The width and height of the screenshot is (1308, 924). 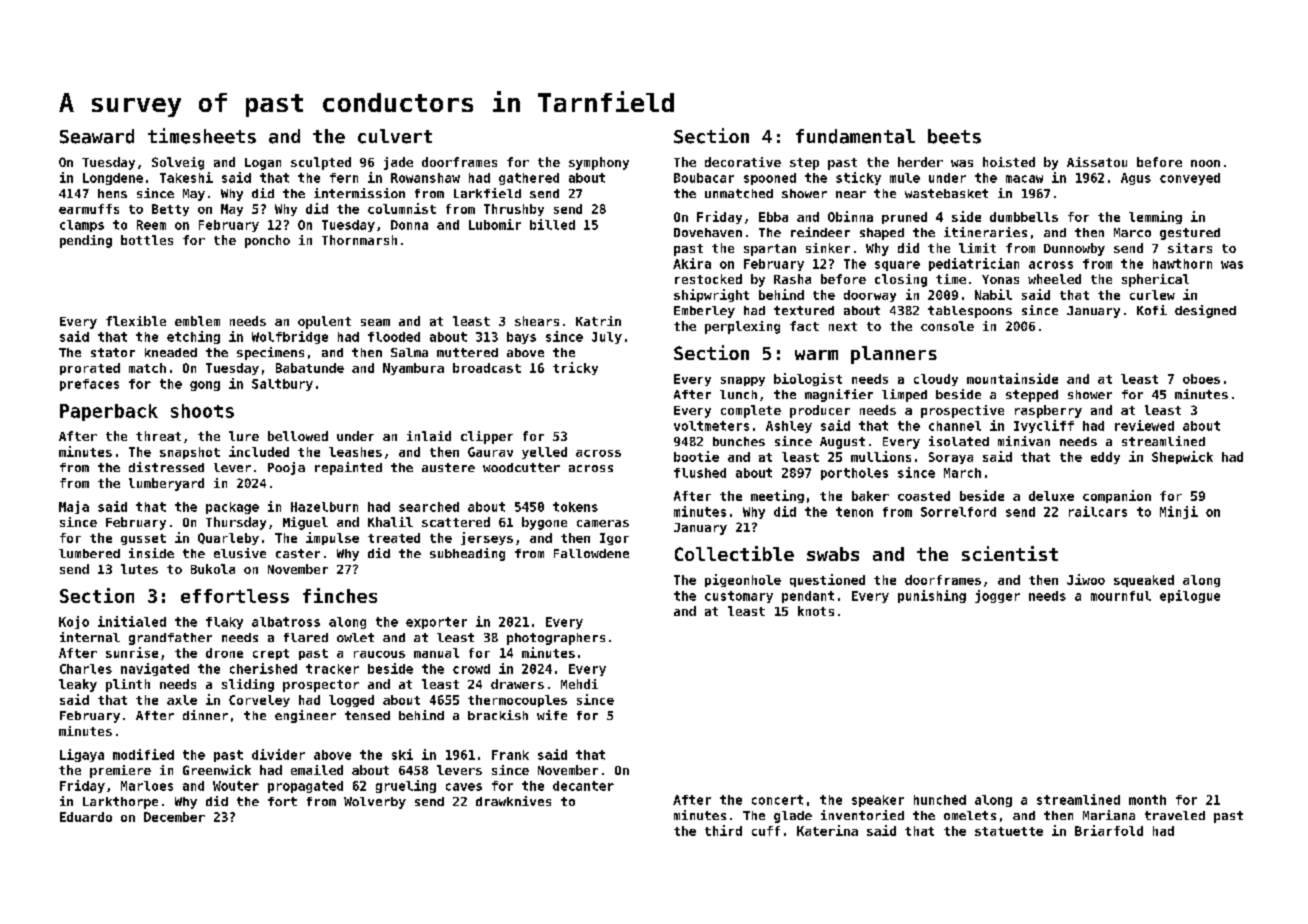 What do you see at coordinates (395, 136) in the screenshot?
I see `culvert` at bounding box center [395, 136].
